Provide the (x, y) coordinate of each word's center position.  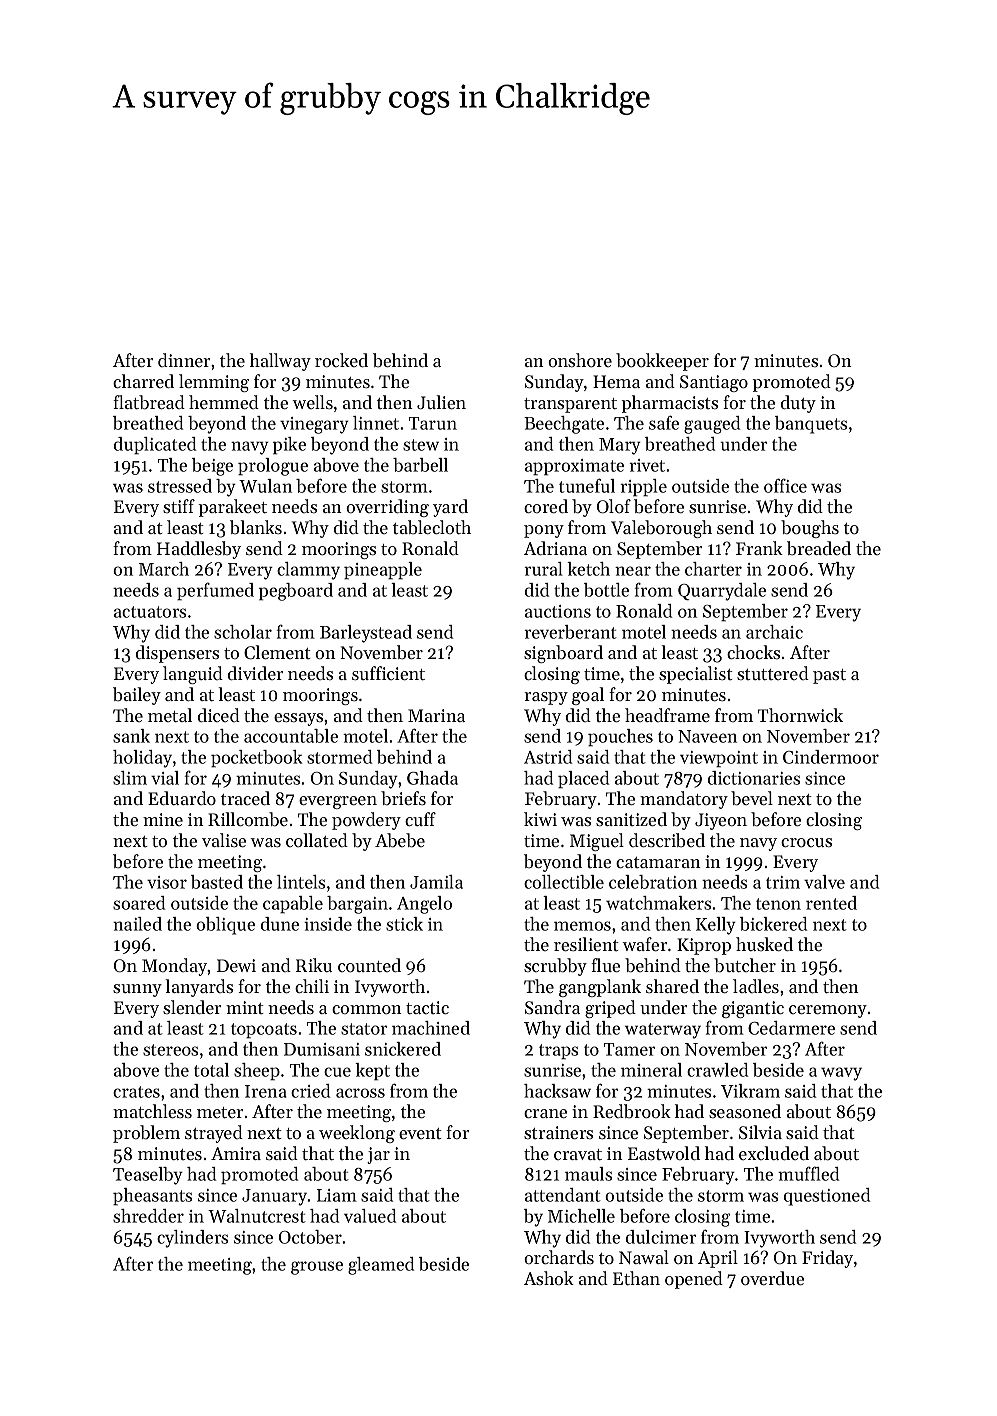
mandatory (684, 800)
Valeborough (661, 529)
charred (143, 381)
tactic (427, 1007)
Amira (236, 1153)
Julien (441, 402)
